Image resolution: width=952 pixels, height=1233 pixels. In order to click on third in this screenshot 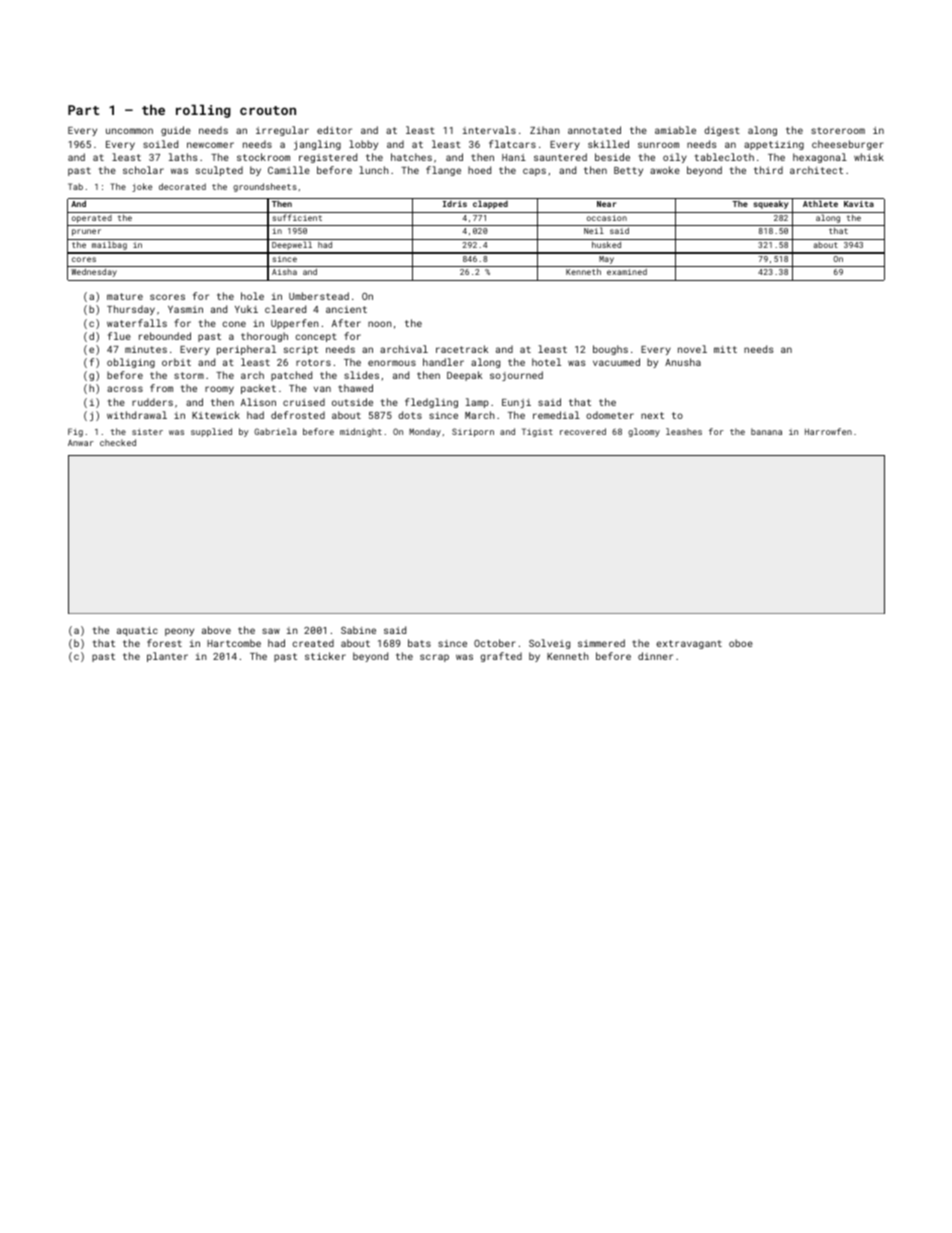, I will do `click(768, 170)`.
